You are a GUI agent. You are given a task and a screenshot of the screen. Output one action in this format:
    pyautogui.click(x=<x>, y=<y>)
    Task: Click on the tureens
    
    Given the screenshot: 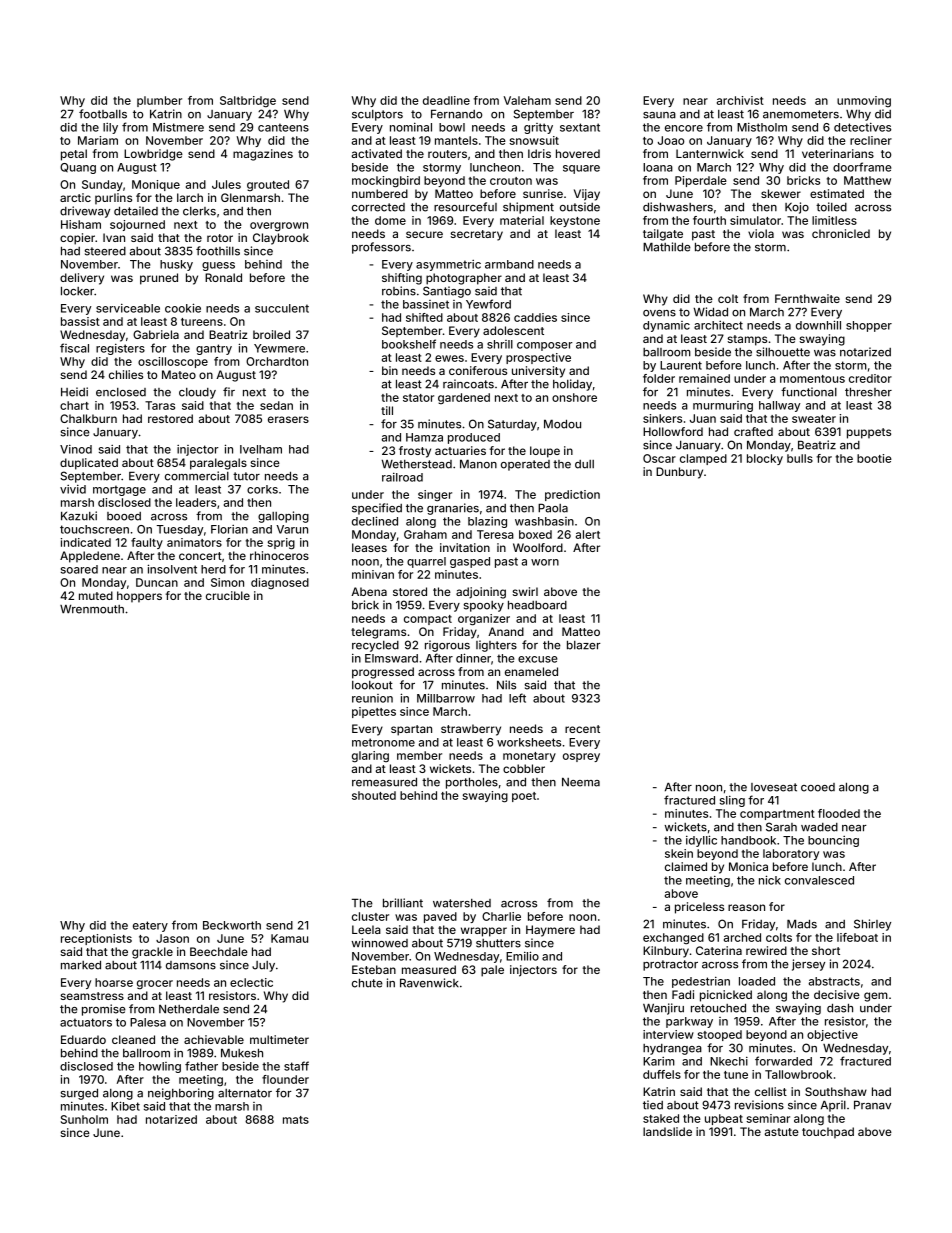 What is the action you would take?
    pyautogui.click(x=202, y=322)
